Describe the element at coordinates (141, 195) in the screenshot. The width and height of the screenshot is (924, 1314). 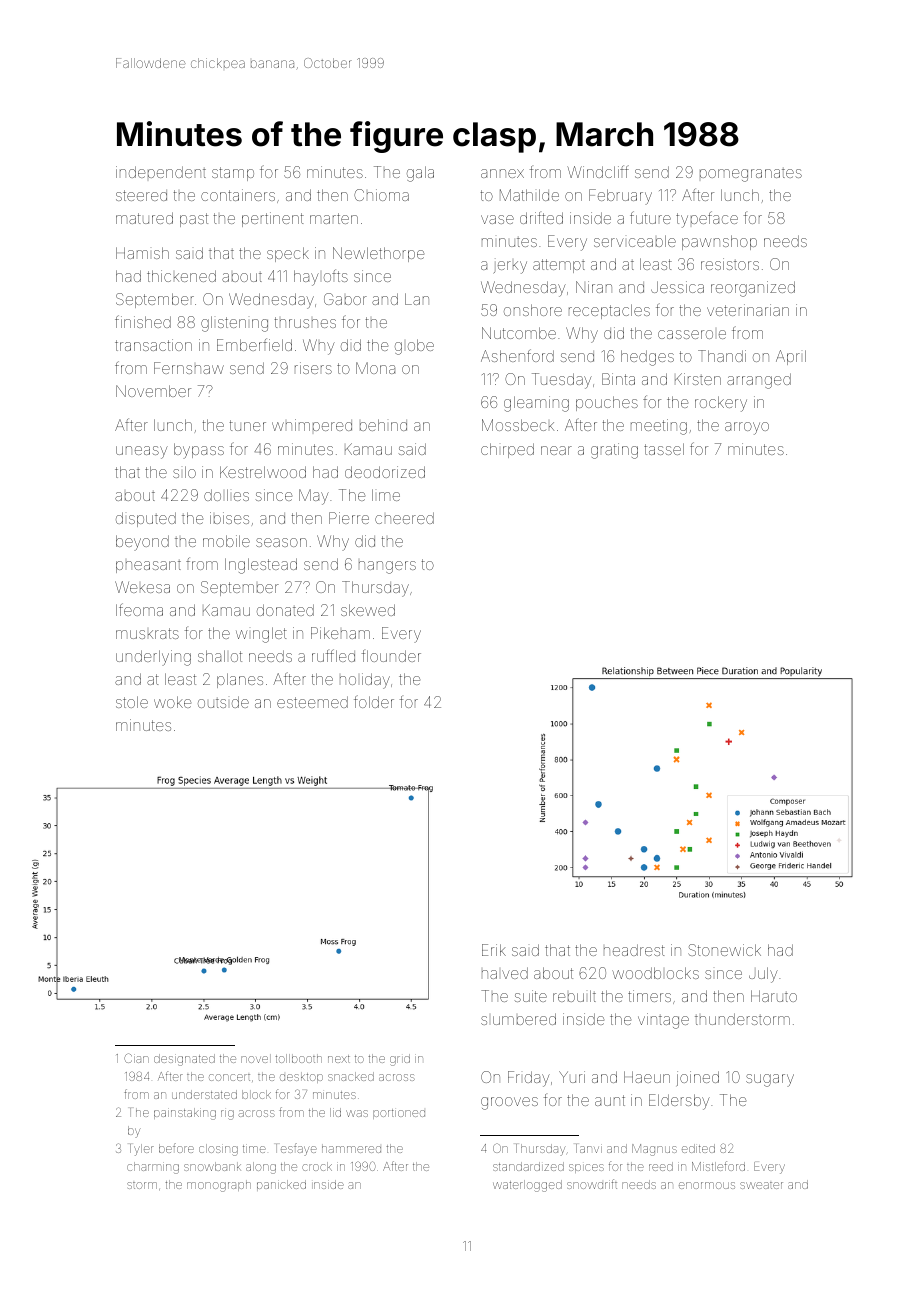
I see `steered` at that location.
